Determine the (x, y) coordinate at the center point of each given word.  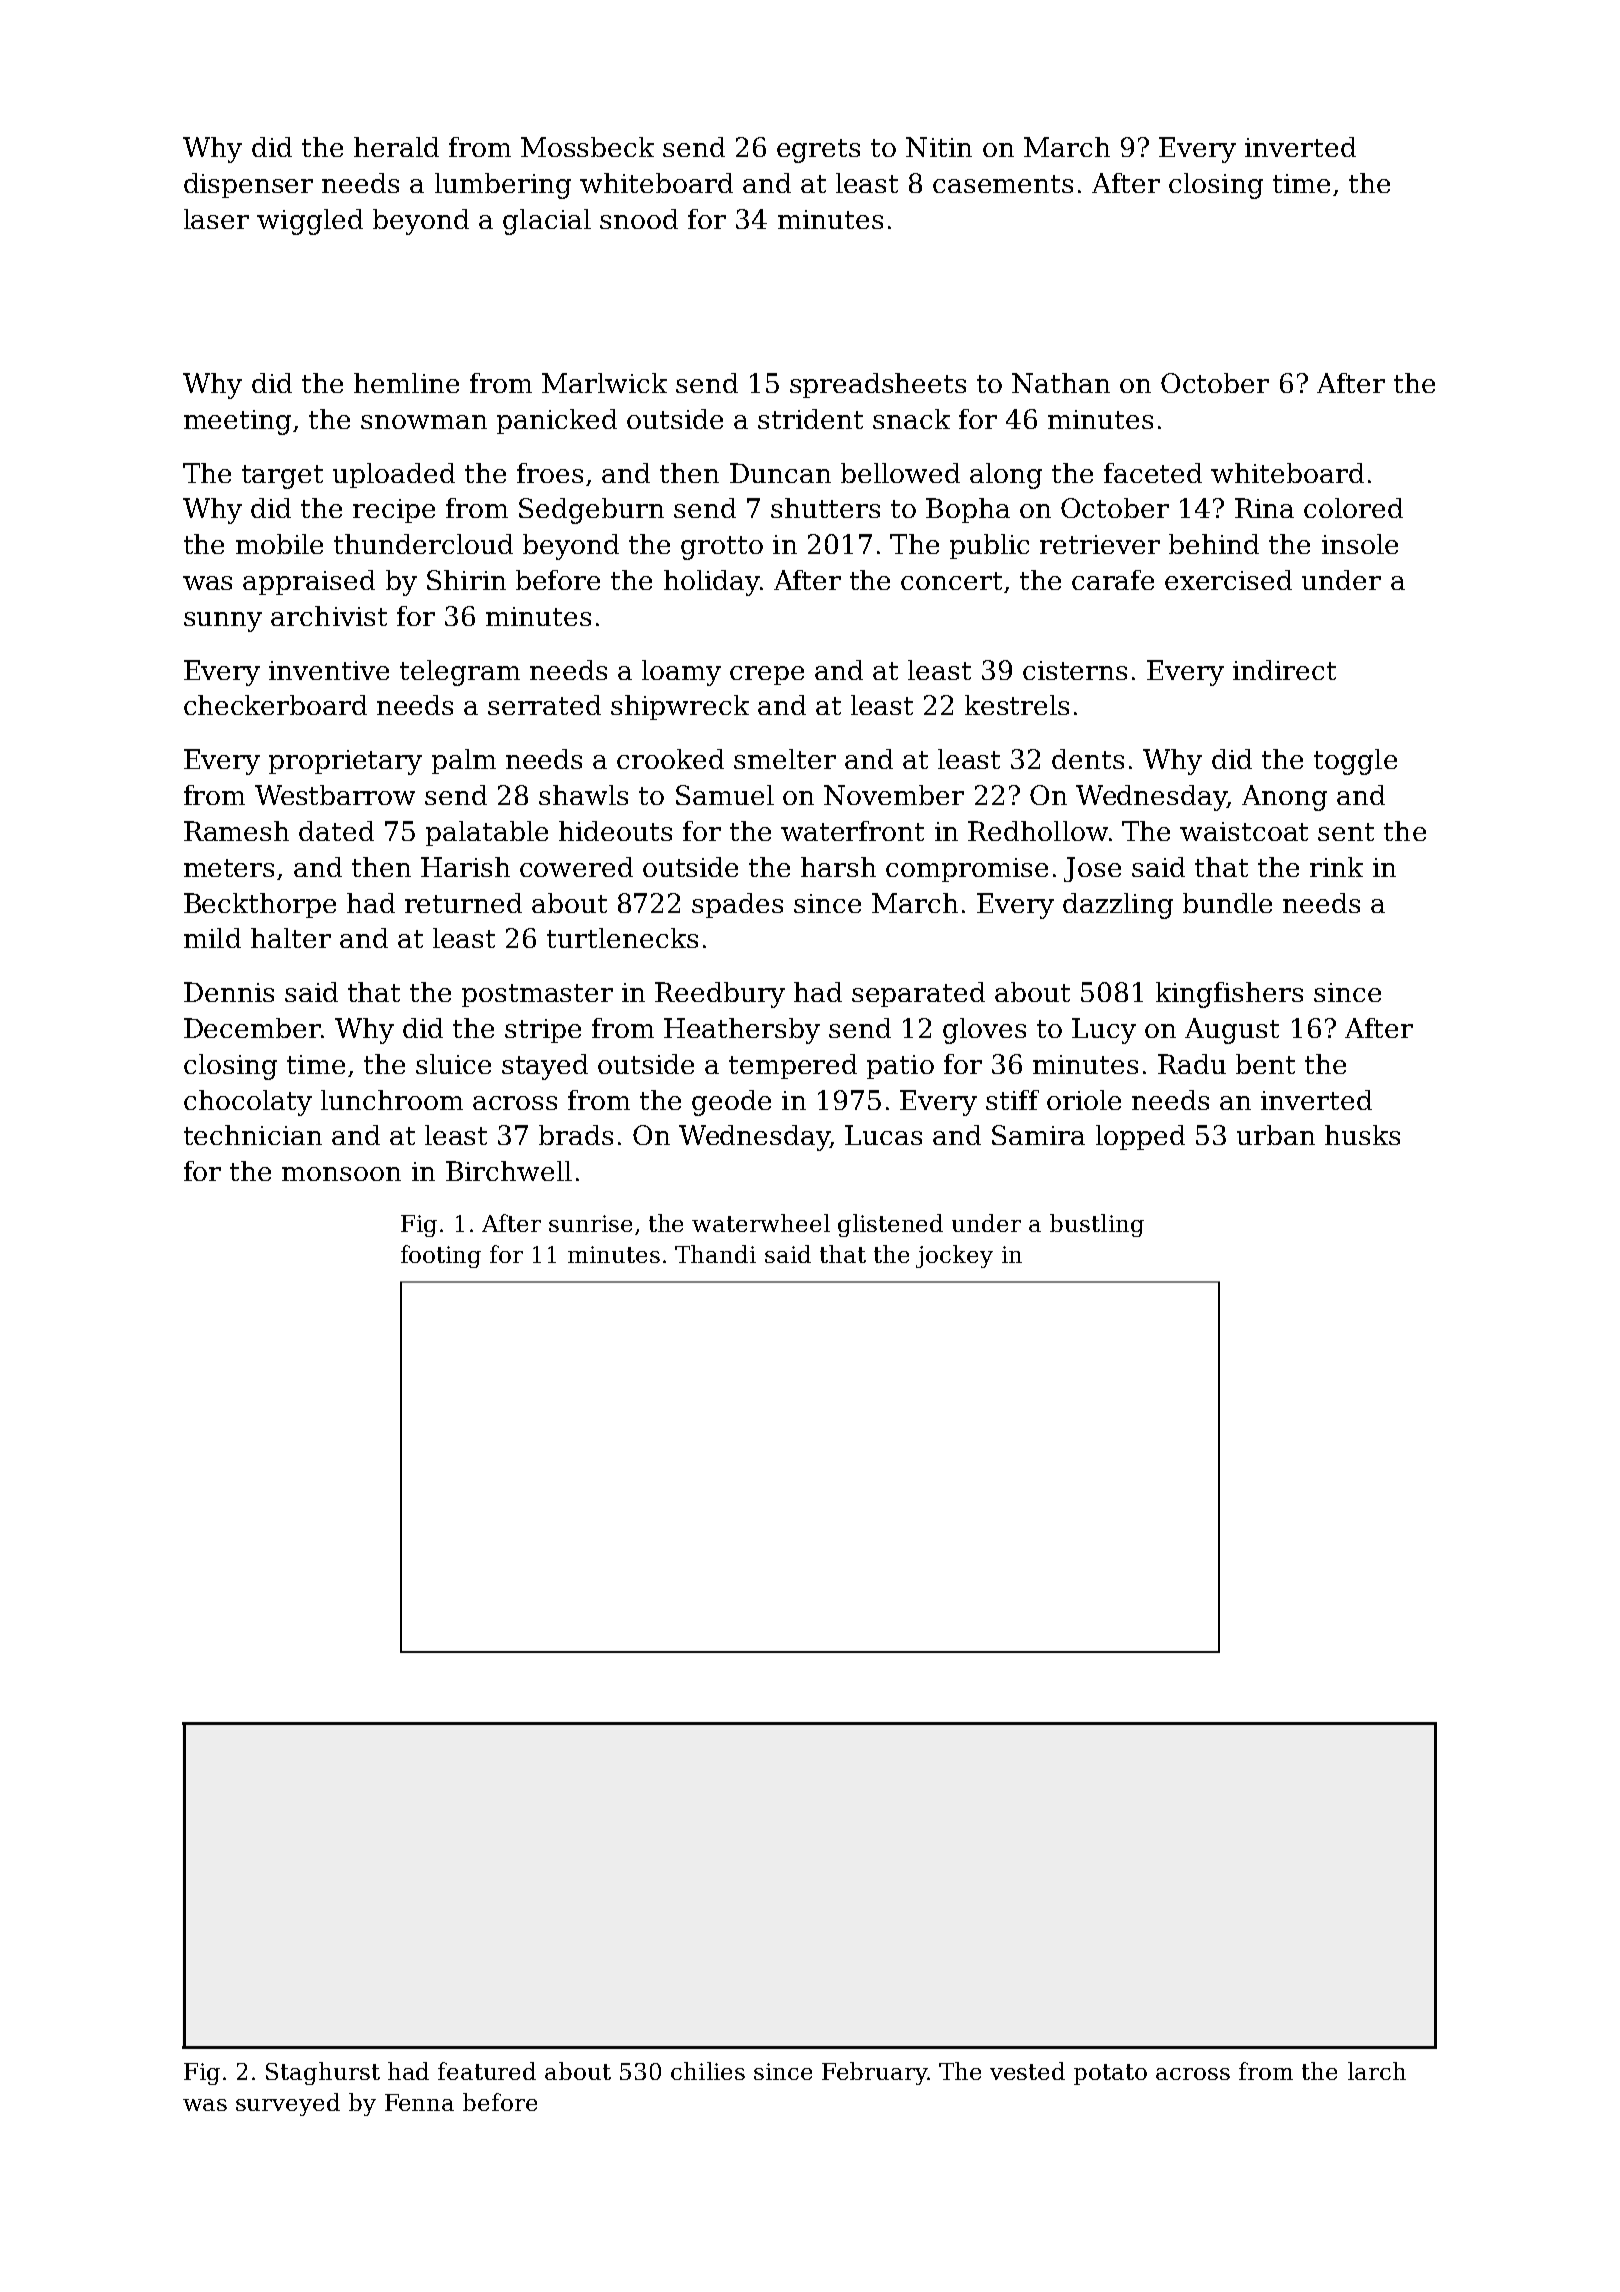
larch (1377, 2071)
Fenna (419, 2102)
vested (1027, 2071)
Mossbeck (587, 147)
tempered (793, 1066)
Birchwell (509, 1171)
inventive (329, 670)
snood (639, 219)
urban (1276, 1135)
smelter (785, 759)
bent (1265, 1064)
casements (1003, 184)
